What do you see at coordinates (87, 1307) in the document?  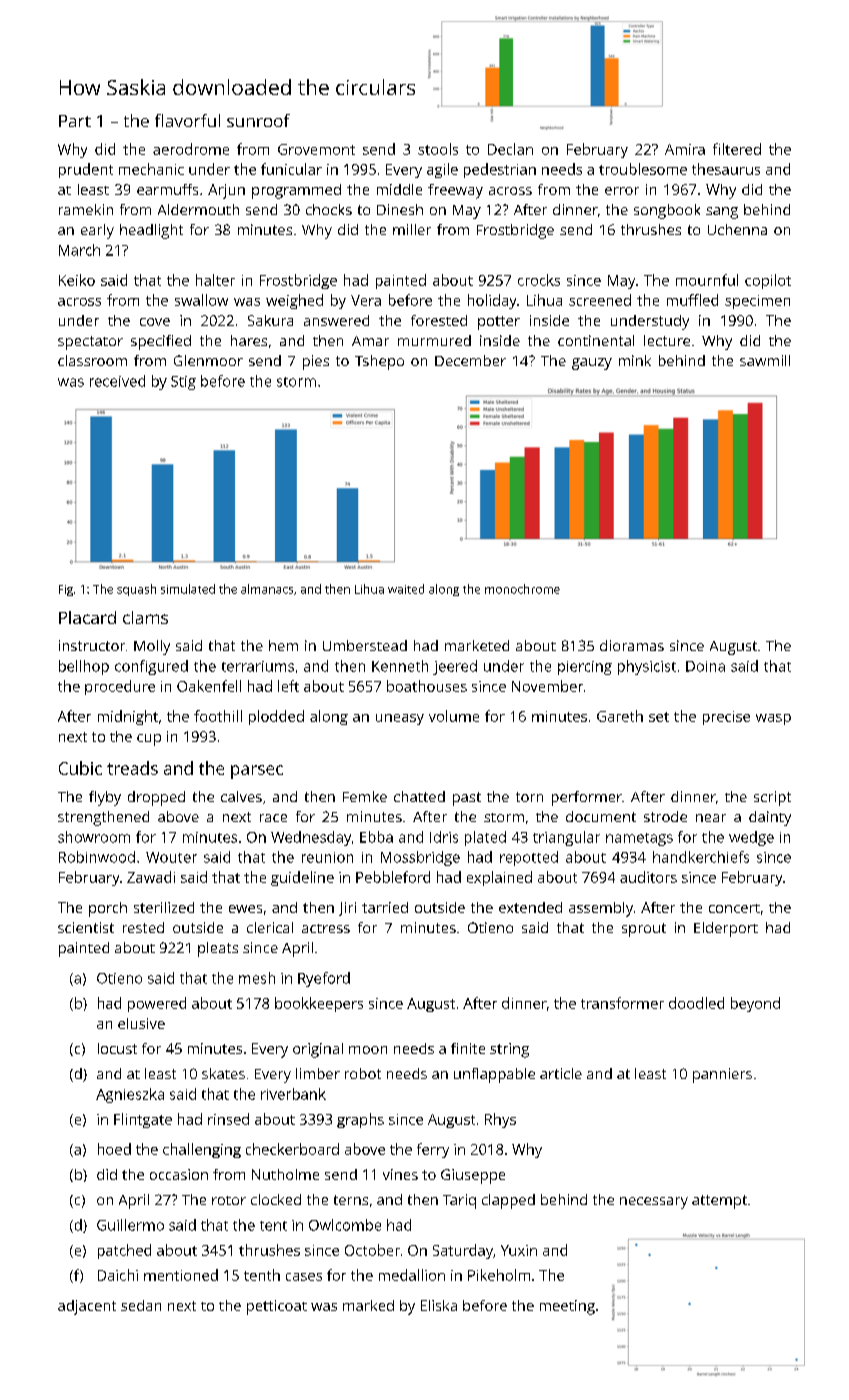 I see `adjacent` at bounding box center [87, 1307].
